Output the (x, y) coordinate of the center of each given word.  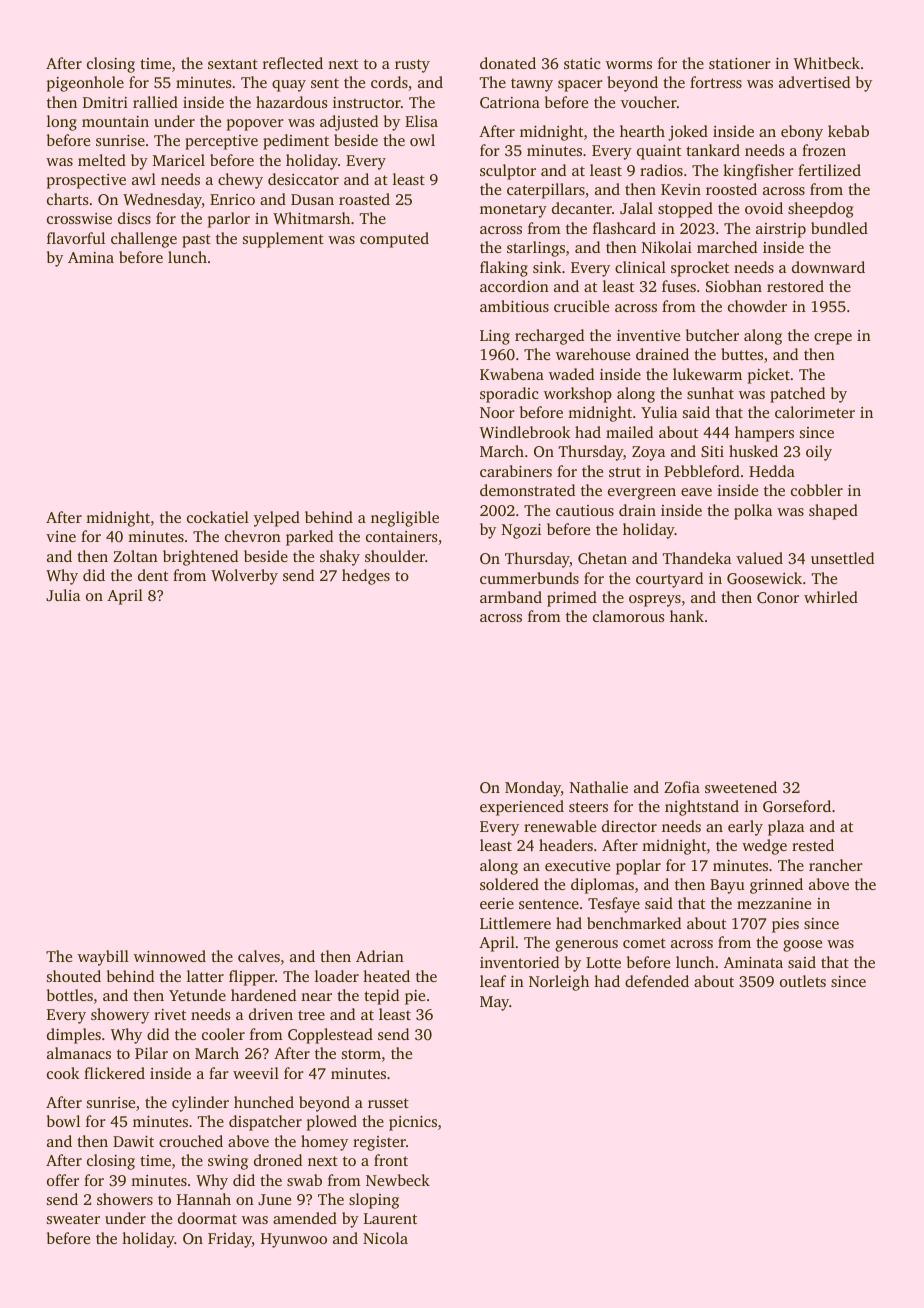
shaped (833, 512)
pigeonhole (85, 84)
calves (259, 956)
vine (61, 536)
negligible (405, 519)
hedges (366, 577)
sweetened (741, 787)
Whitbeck (827, 63)
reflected (293, 63)
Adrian (380, 956)
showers (125, 1199)
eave (696, 492)
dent (153, 575)
